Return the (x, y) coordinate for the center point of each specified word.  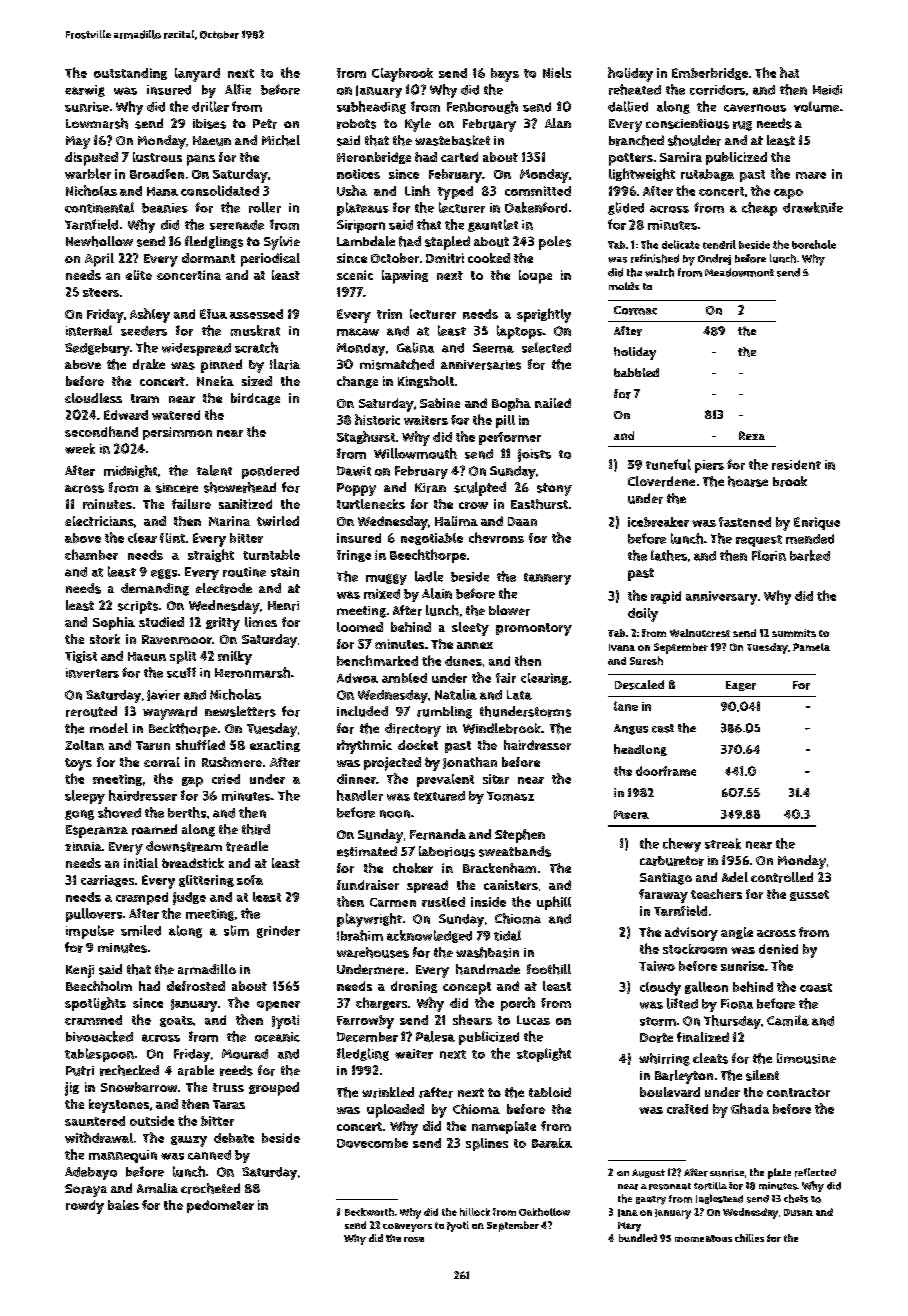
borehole (814, 244)
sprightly (544, 315)
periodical (270, 260)
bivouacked (99, 1036)
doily (643, 615)
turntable (271, 554)
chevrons (496, 537)
